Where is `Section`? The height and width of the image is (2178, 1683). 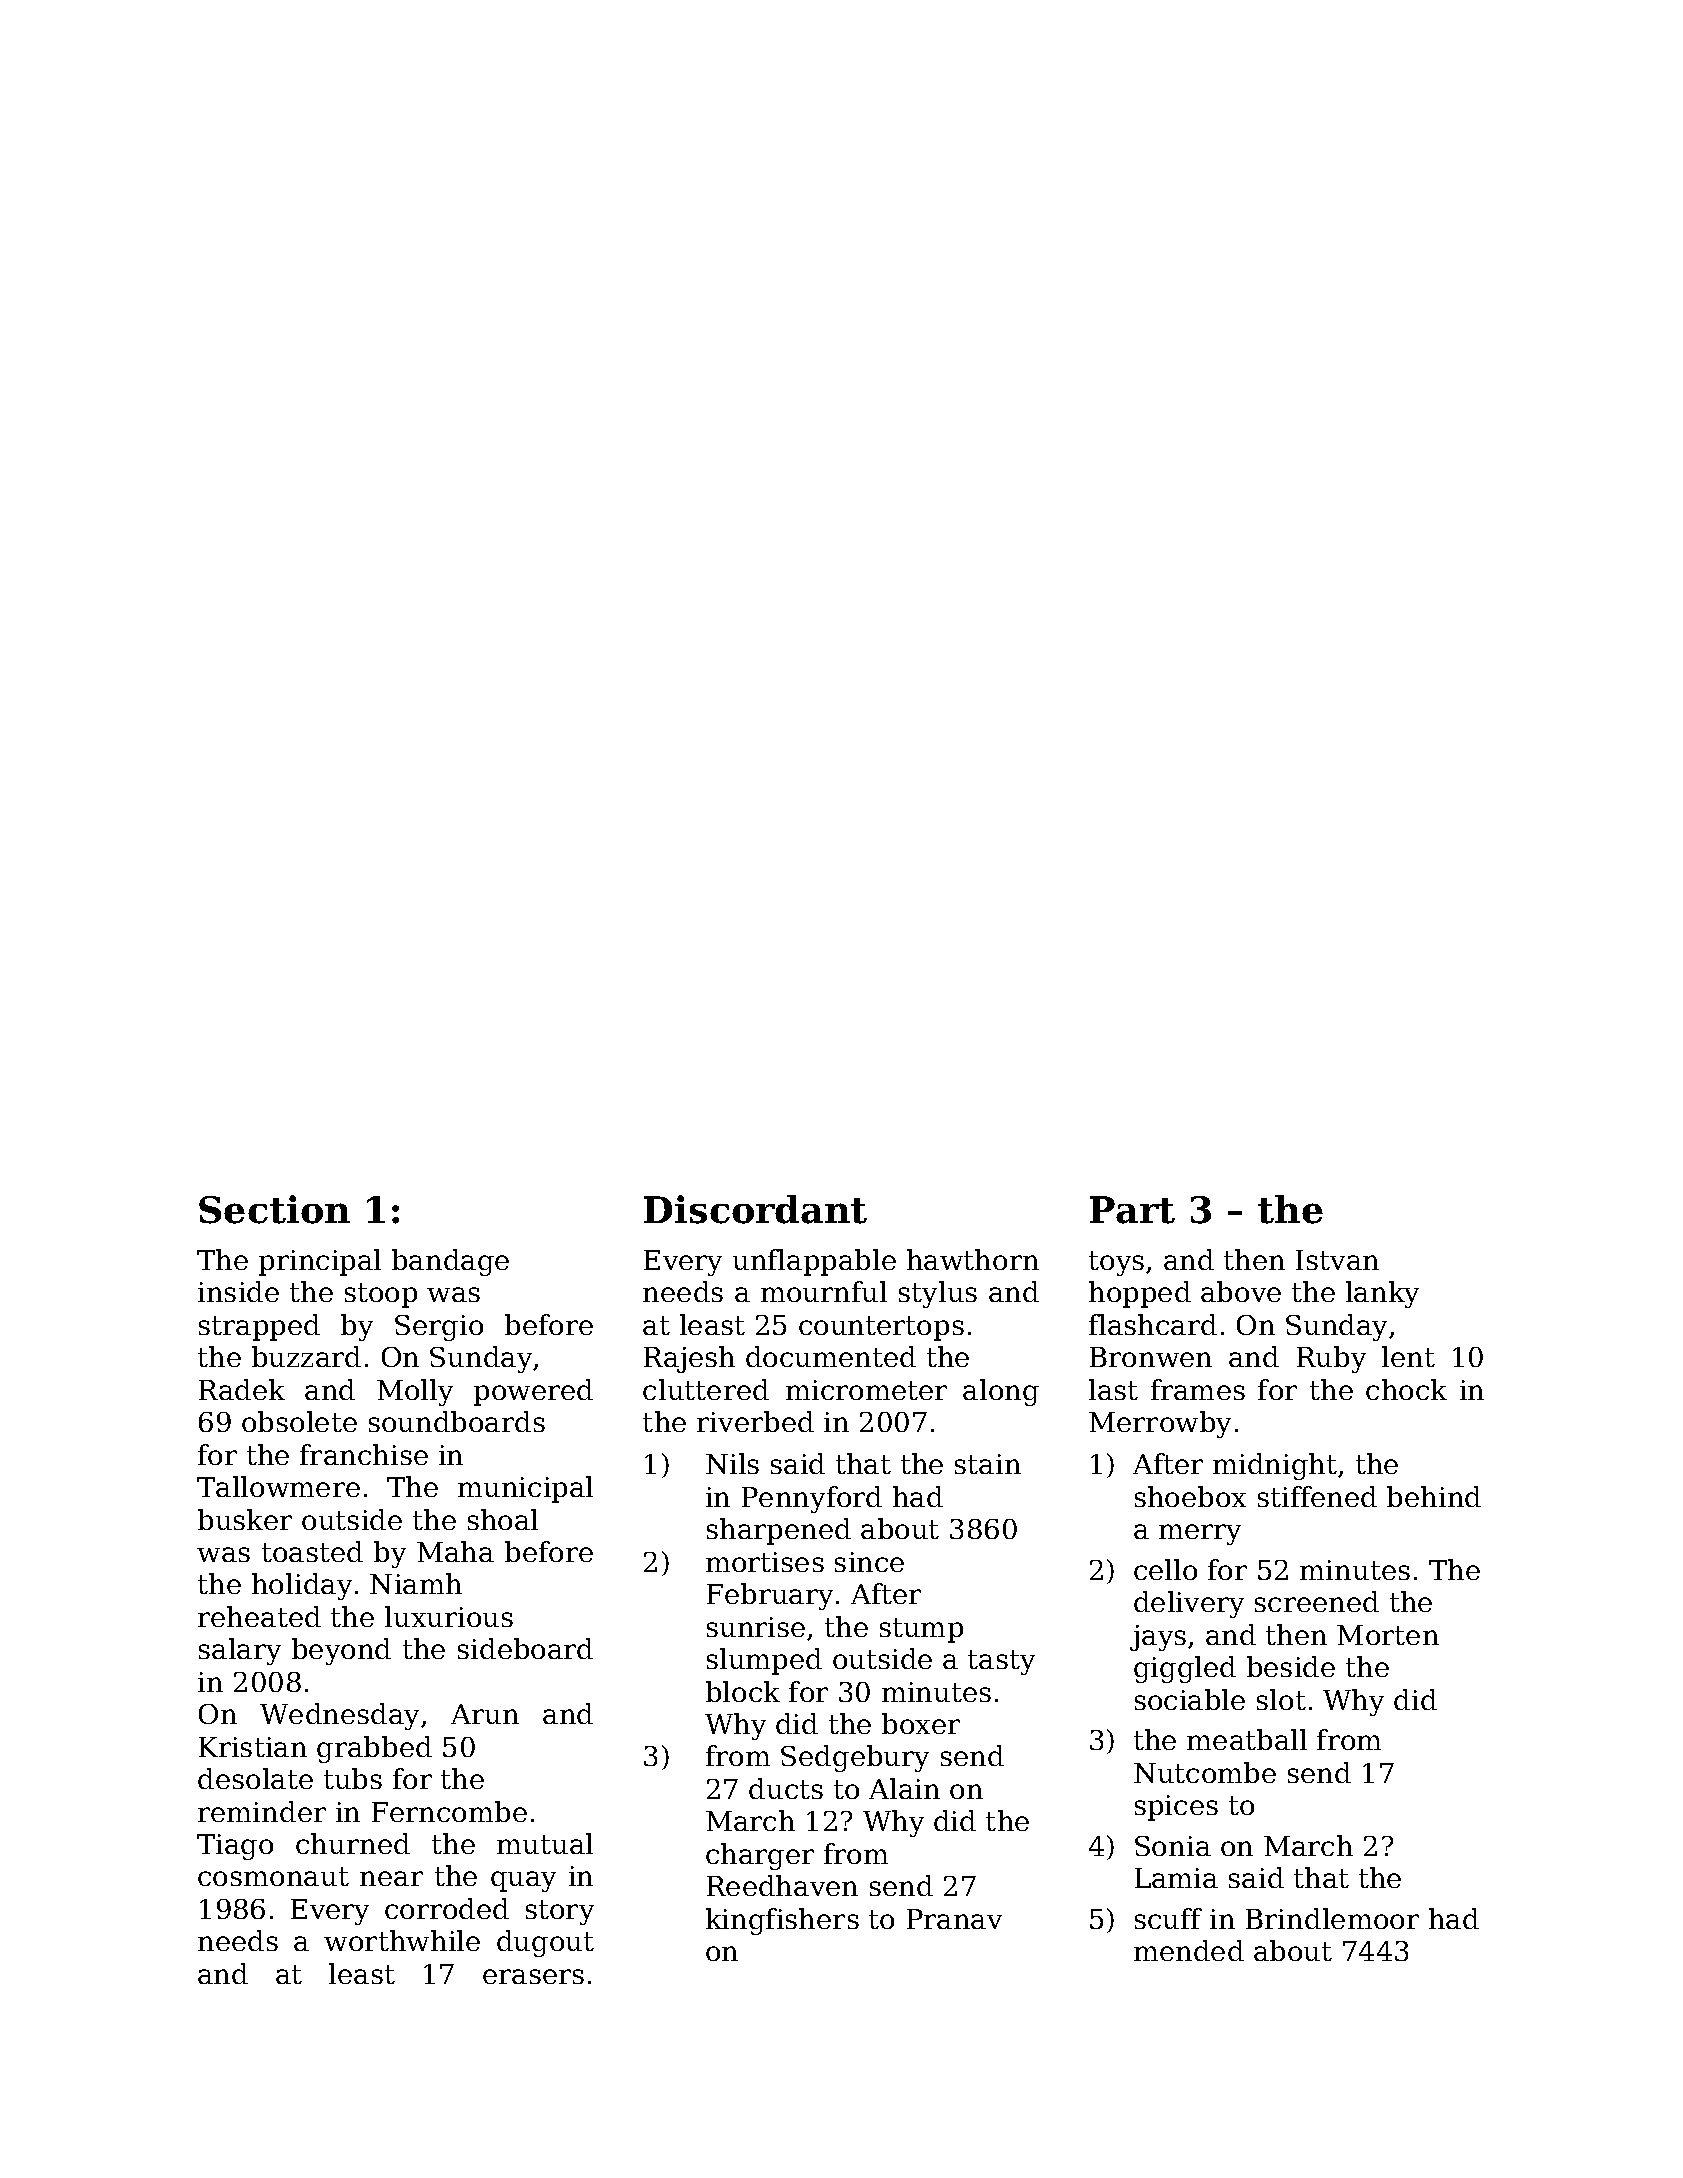
Section is located at coordinates (274, 1209).
